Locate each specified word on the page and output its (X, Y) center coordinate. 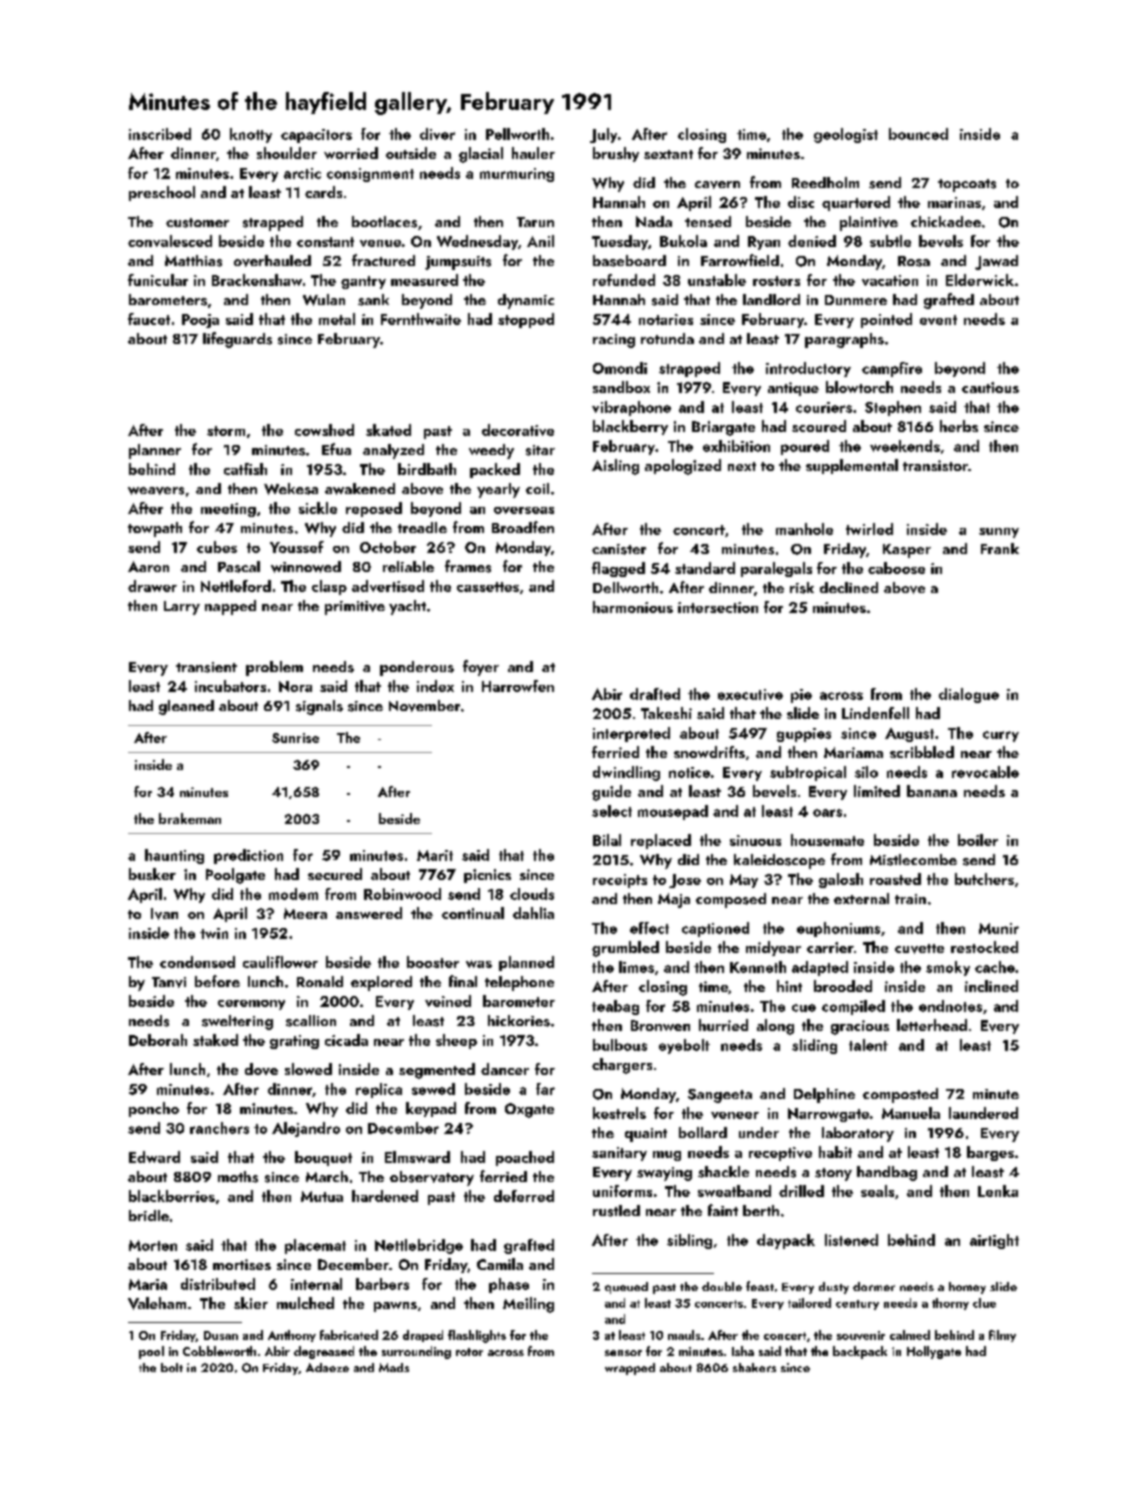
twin (214, 933)
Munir (999, 928)
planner (155, 451)
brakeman (190, 818)
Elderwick (980, 280)
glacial (481, 155)
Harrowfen (518, 686)
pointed (886, 320)
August (909, 735)
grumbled (625, 949)
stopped (526, 320)
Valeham (157, 1303)
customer (197, 223)
